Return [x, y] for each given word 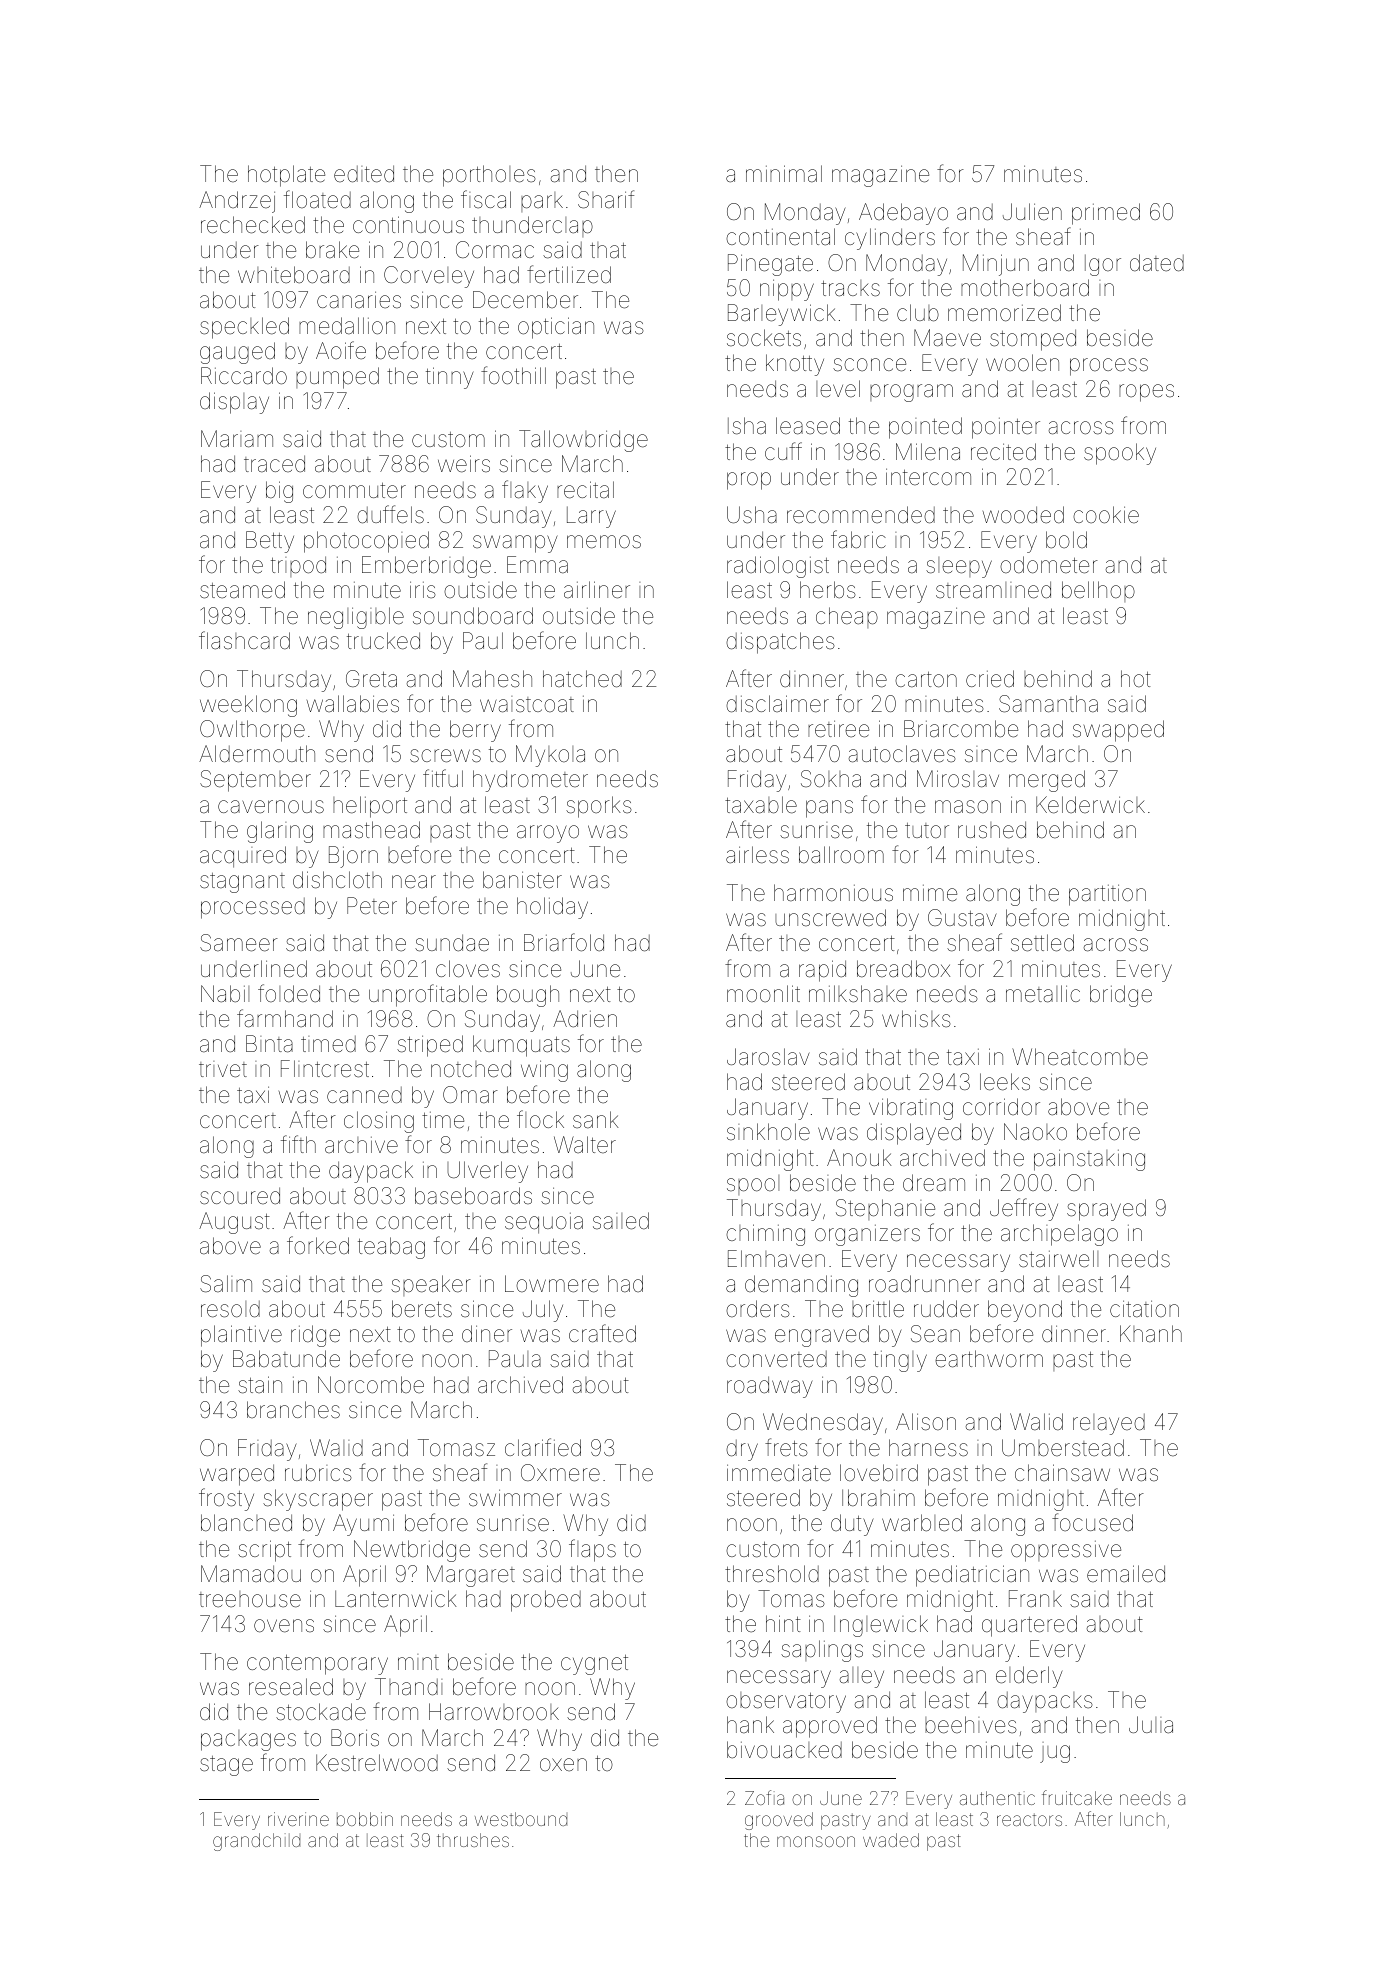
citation [1144, 1308]
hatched [582, 679]
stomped [1033, 340]
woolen [1022, 363]
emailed [1126, 1573]
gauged [237, 353]
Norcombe [371, 1385]
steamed [242, 590]
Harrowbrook [494, 1712]
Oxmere [560, 1473]
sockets [764, 338]
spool [753, 1185]
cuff [783, 451]
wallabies [353, 703]
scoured [240, 1196]
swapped [1118, 731]
